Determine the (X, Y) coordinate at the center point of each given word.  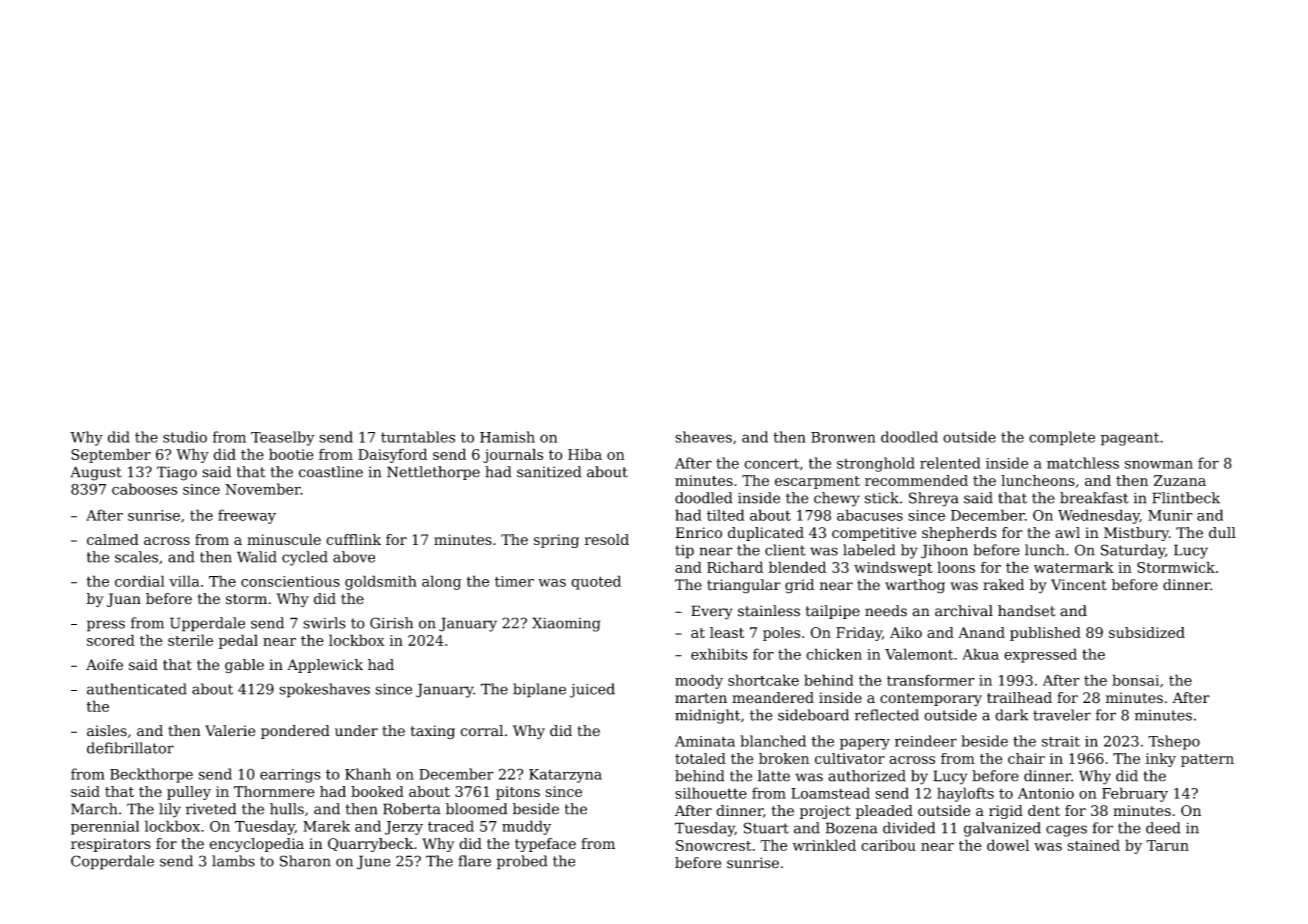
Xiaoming (566, 624)
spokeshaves (324, 690)
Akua (980, 654)
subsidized (1147, 632)
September (111, 455)
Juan (124, 600)
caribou (888, 845)
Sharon (305, 861)
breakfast (1094, 498)
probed (522, 862)
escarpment (817, 482)
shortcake (763, 680)
